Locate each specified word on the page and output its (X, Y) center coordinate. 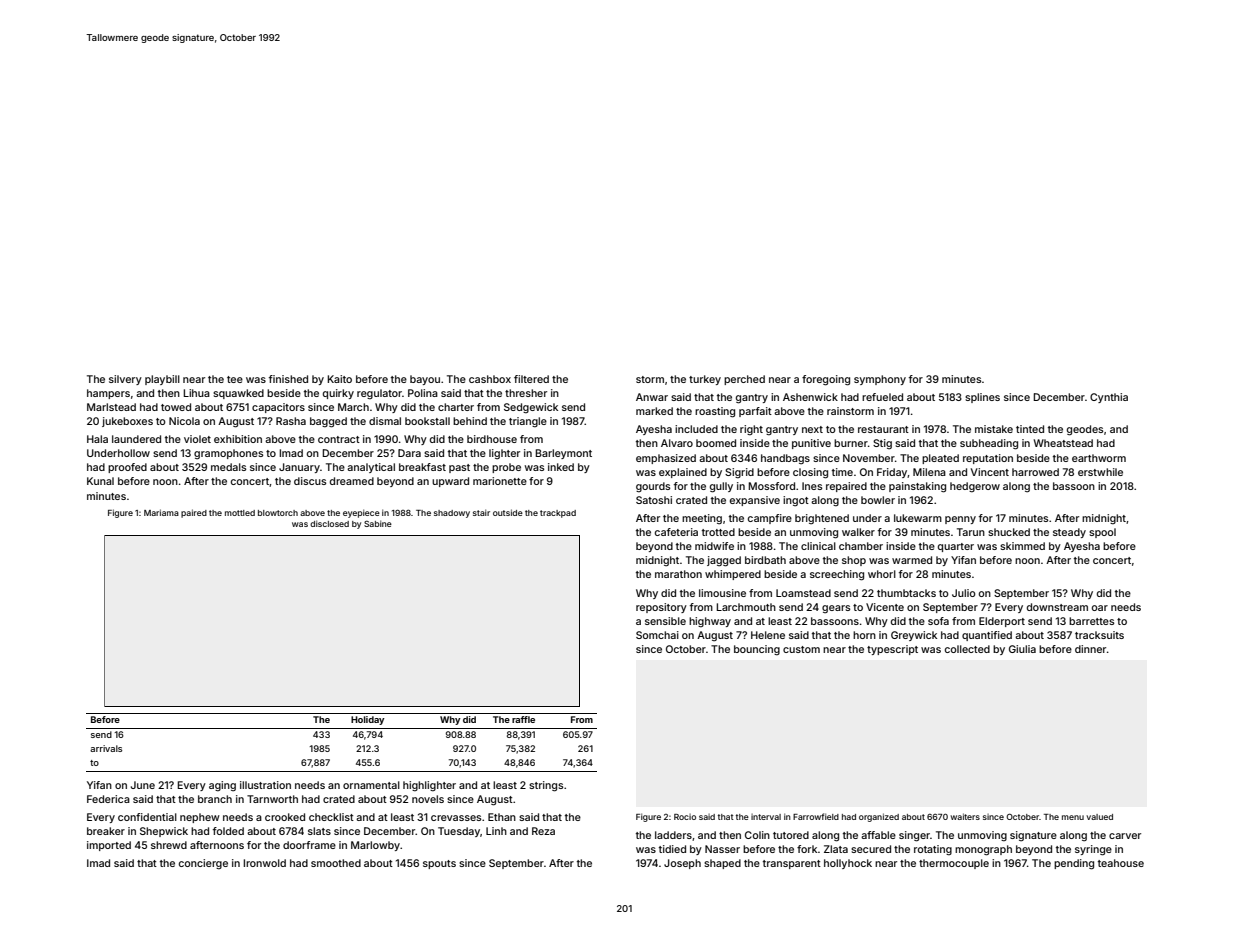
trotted (718, 532)
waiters (965, 816)
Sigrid (739, 473)
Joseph (682, 864)
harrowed (1035, 472)
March (353, 407)
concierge (203, 864)
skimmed (1022, 546)
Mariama (161, 512)
